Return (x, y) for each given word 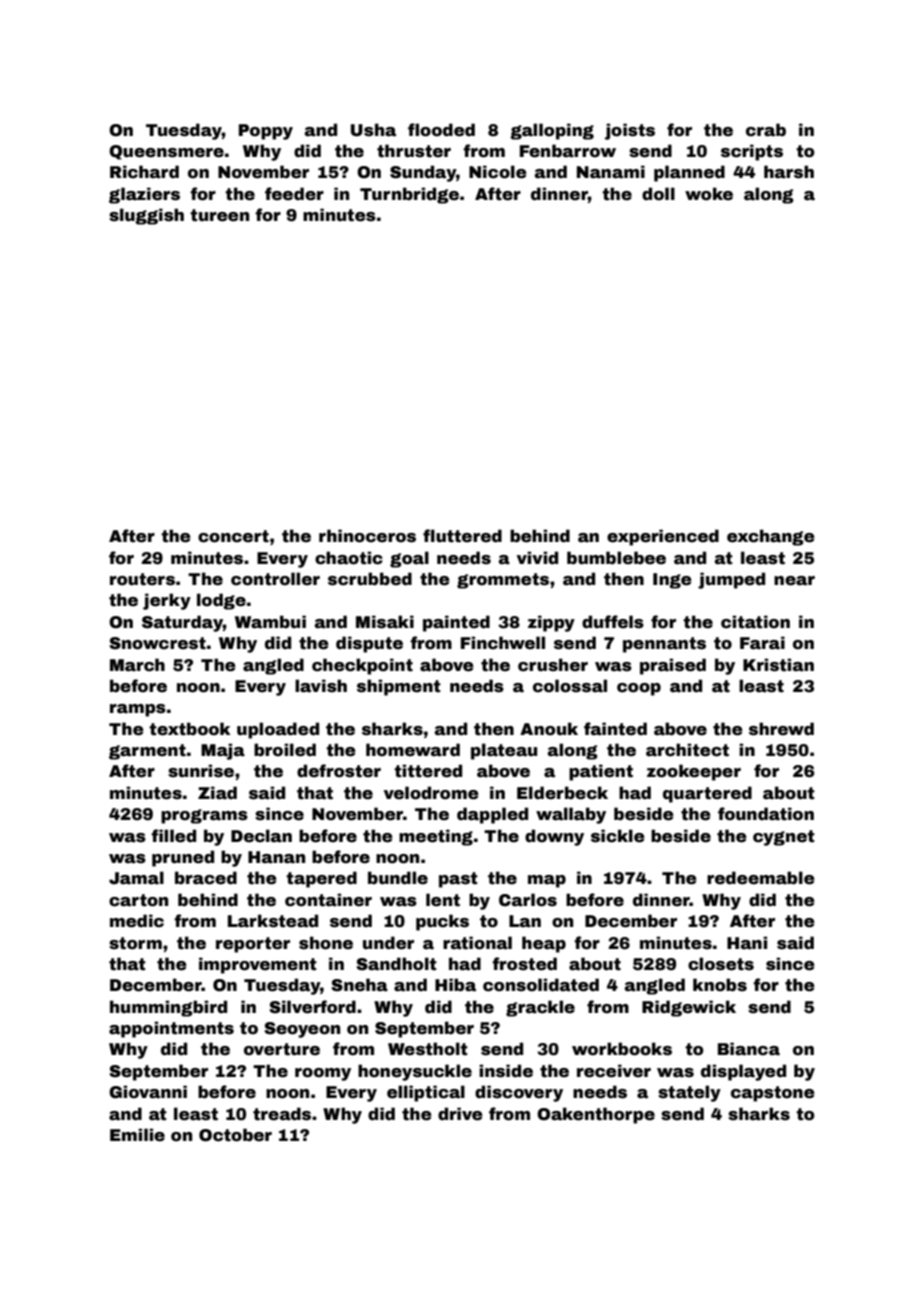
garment (147, 752)
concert (233, 536)
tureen (219, 215)
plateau (504, 751)
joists (630, 131)
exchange (771, 537)
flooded (441, 130)
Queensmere (166, 152)
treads (282, 1114)
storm (135, 943)
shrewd (781, 729)
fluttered (462, 536)
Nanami (611, 172)
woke (709, 194)
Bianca (749, 1049)
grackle (540, 1008)
